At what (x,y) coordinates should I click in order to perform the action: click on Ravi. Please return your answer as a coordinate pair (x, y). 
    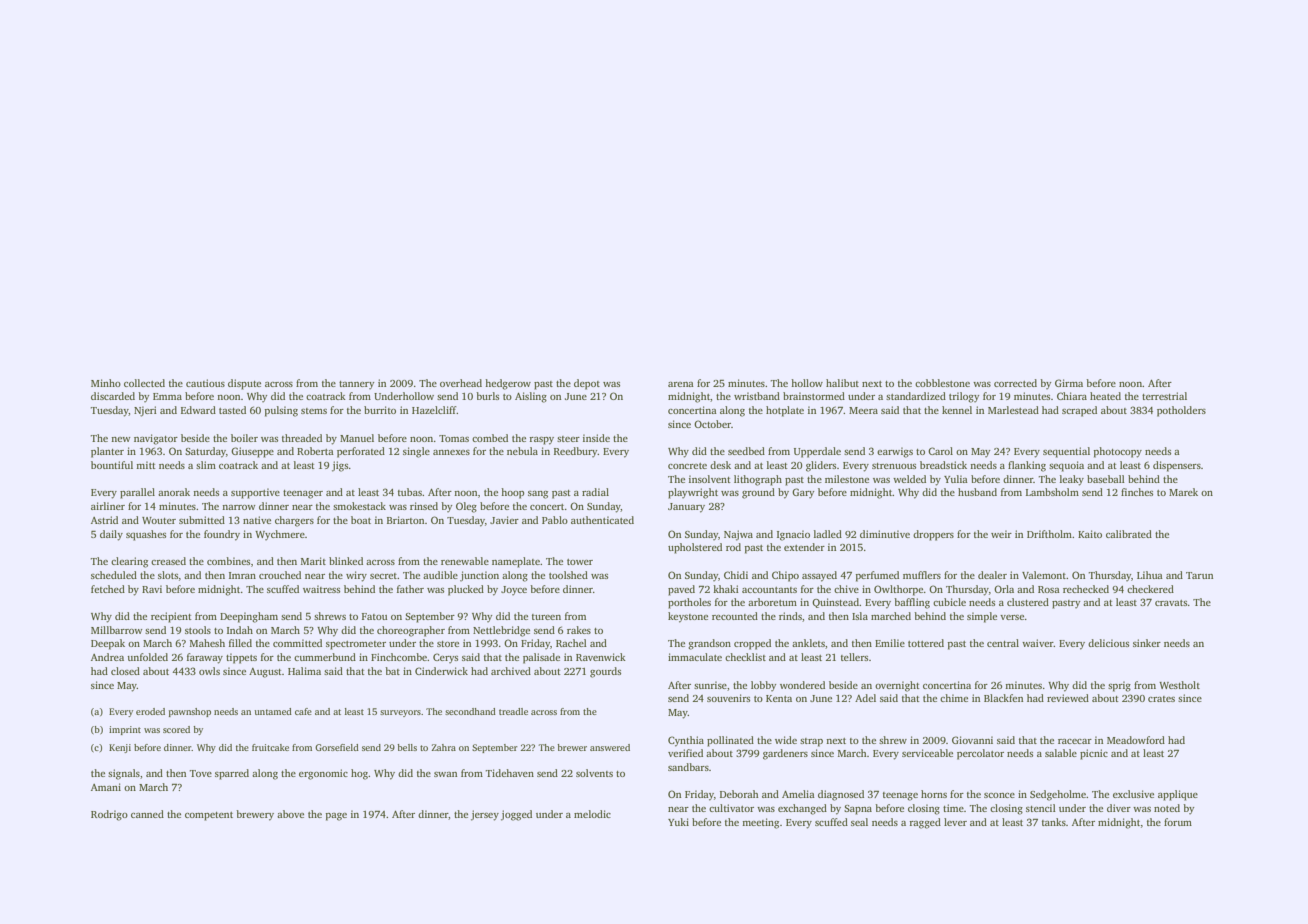
    Looking at the image, I should click on (152, 589).
